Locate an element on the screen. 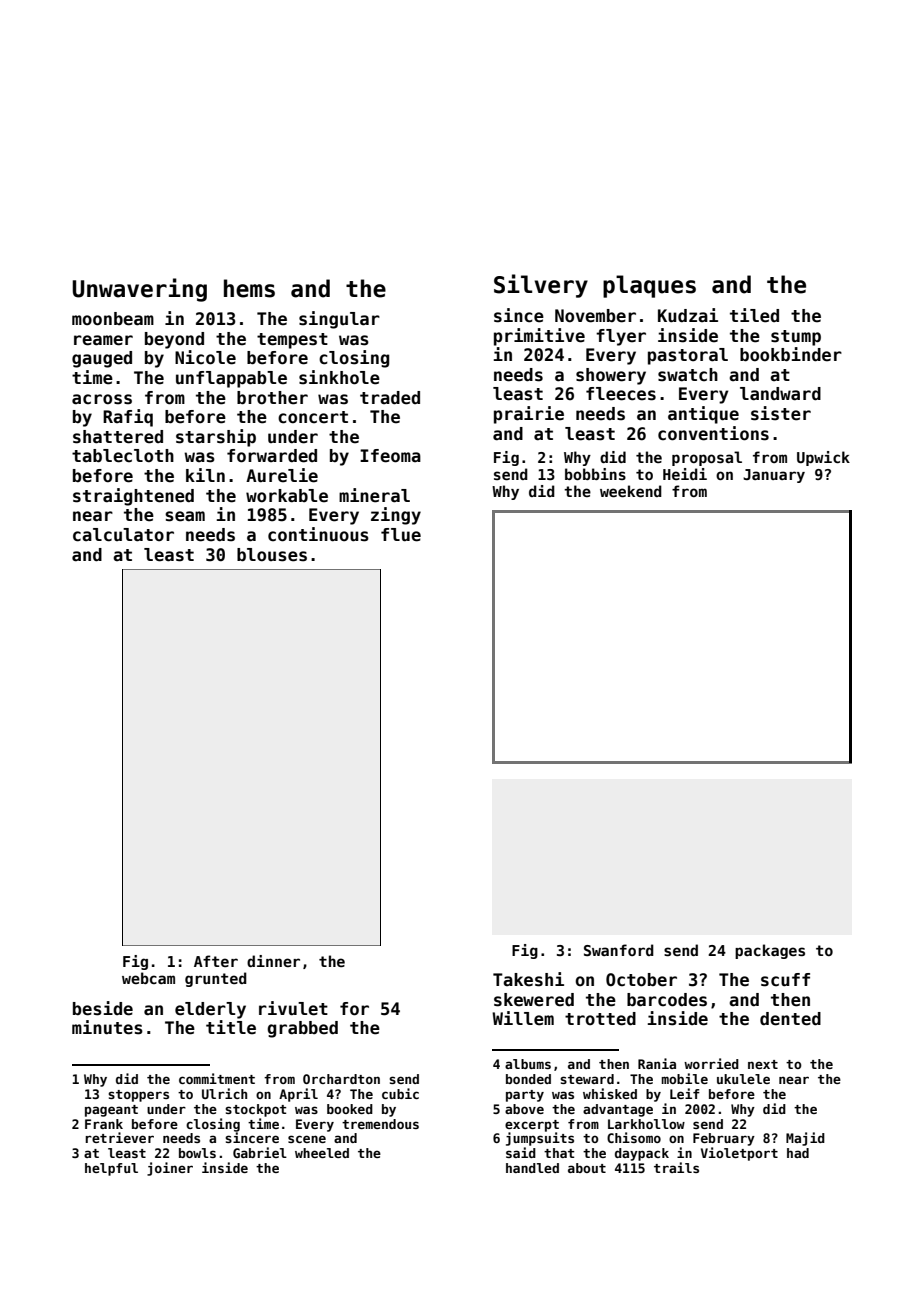  pageant is located at coordinates (111, 1111).
